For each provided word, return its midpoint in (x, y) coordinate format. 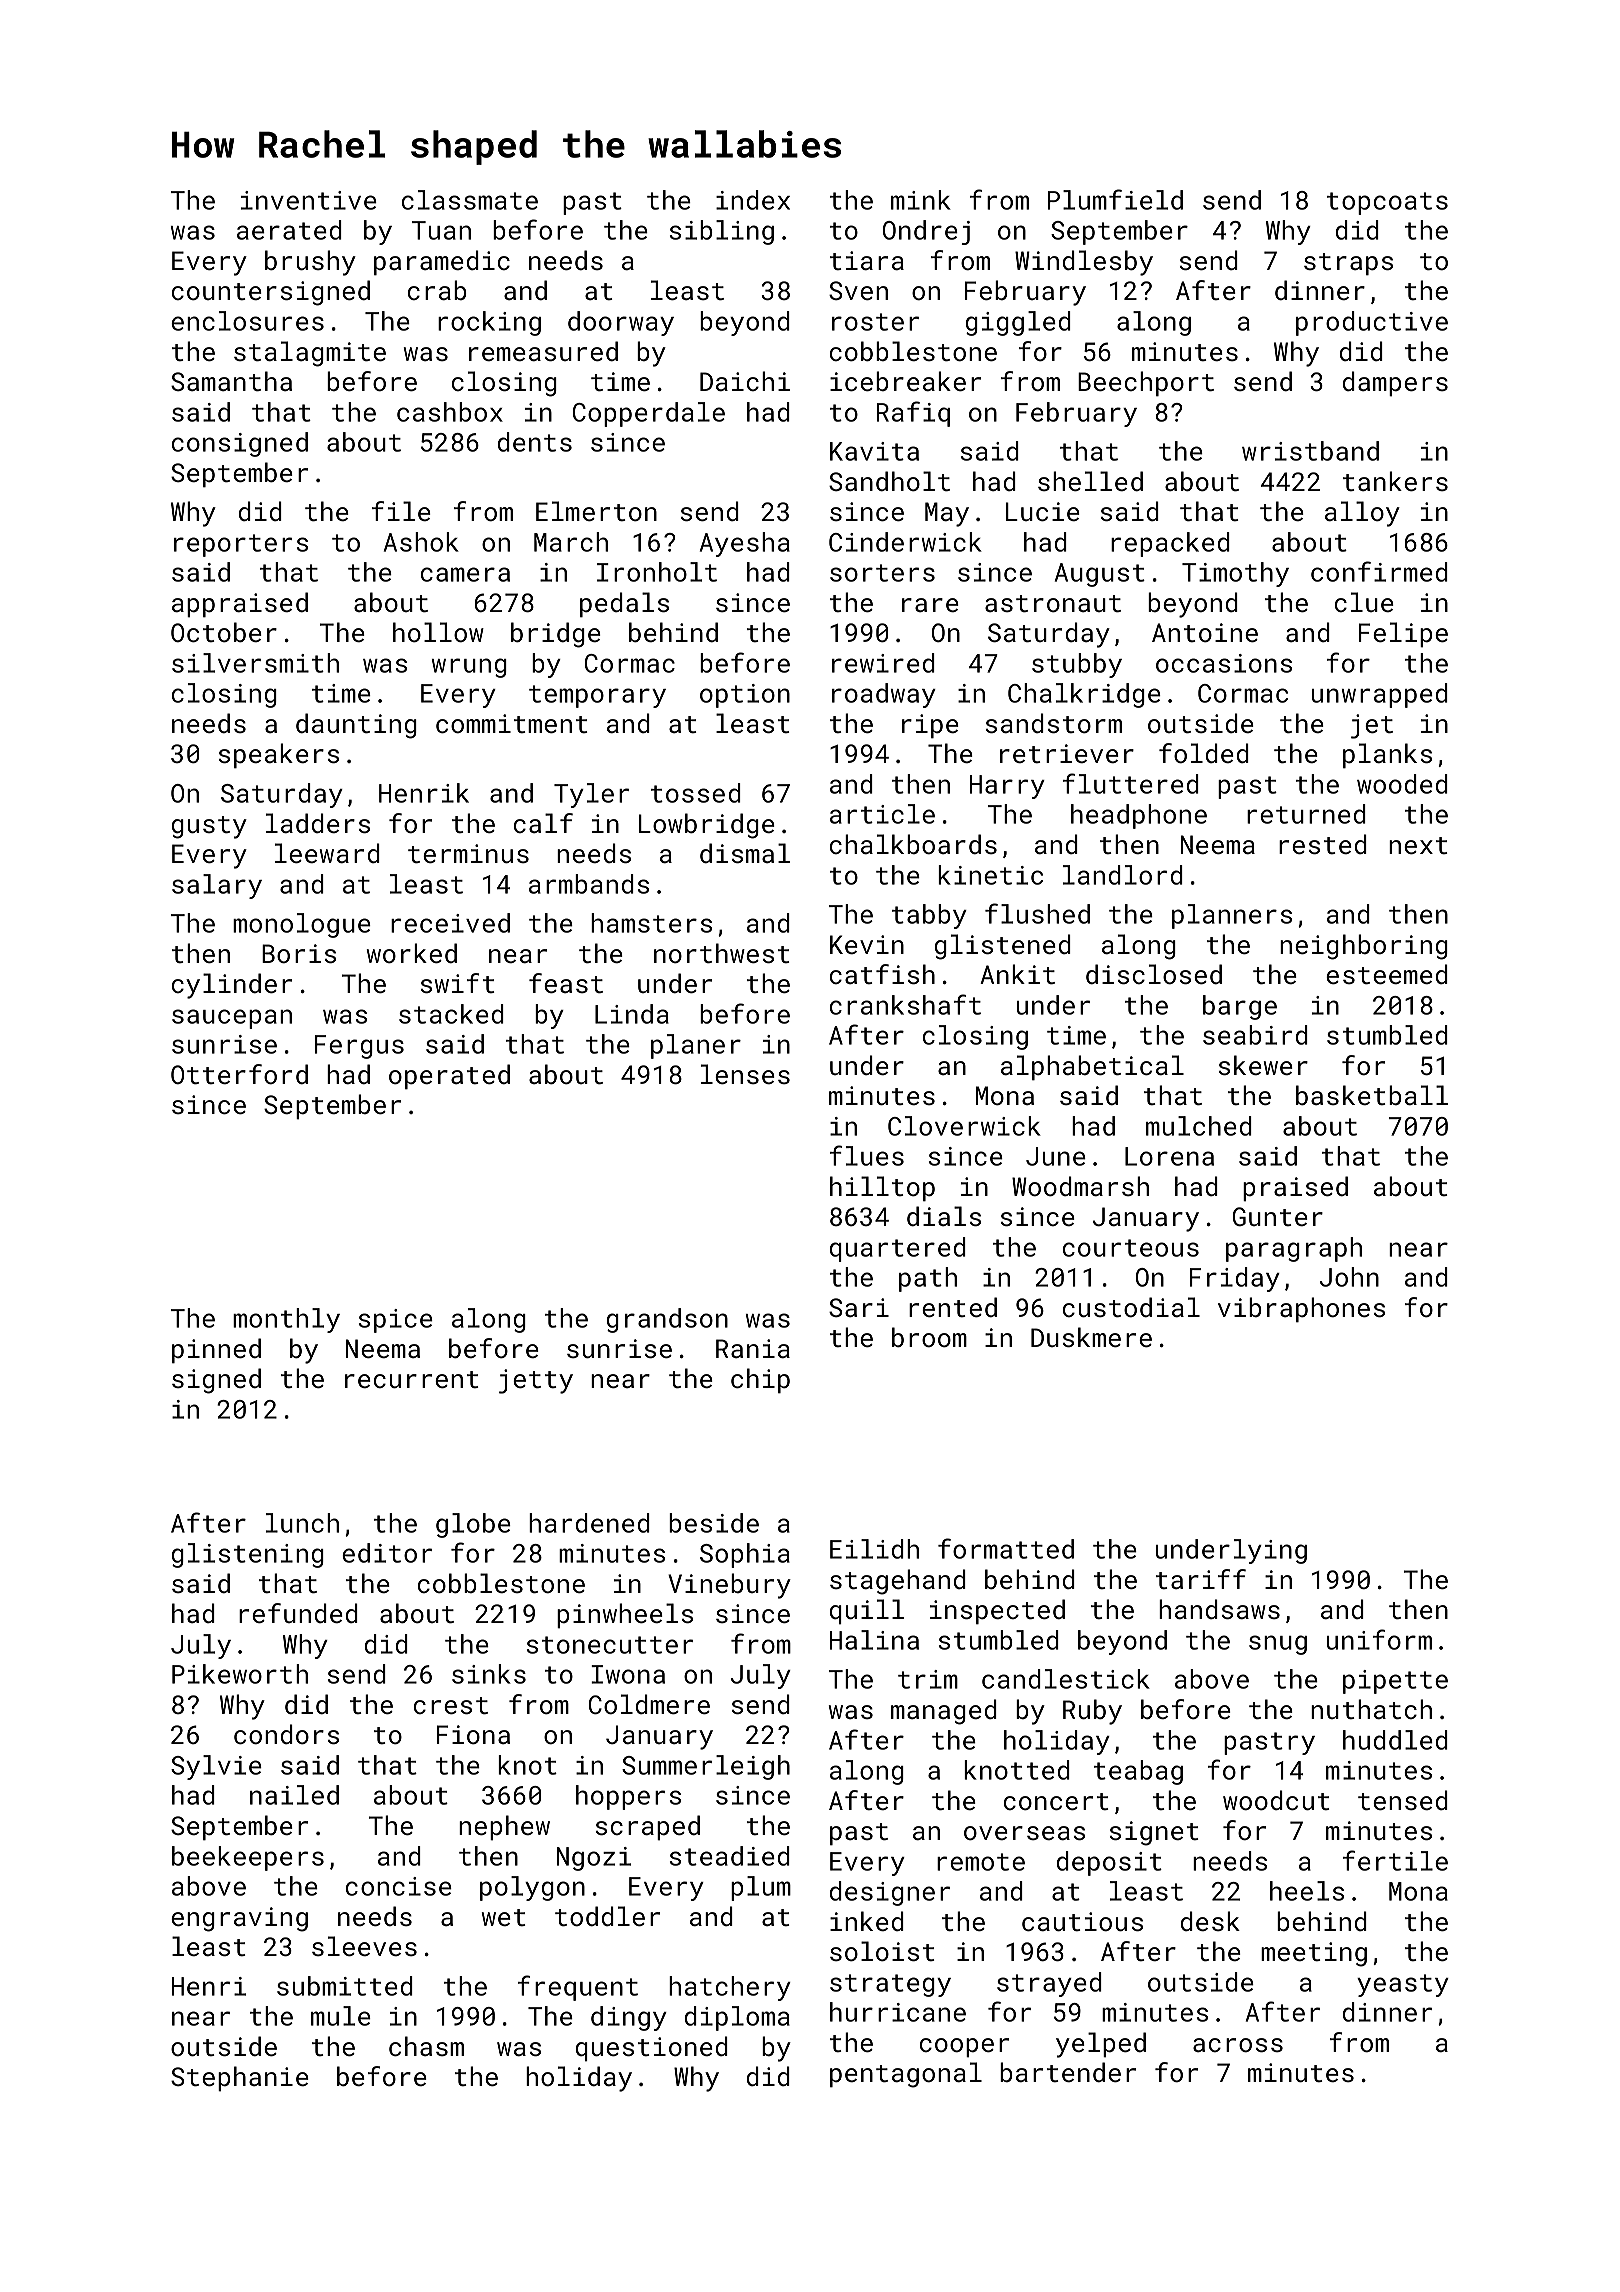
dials (944, 1216)
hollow (438, 632)
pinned (216, 1350)
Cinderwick (905, 542)
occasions (1224, 663)
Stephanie (240, 2078)
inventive (309, 200)
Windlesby (1084, 263)
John (1349, 1277)
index (753, 200)
